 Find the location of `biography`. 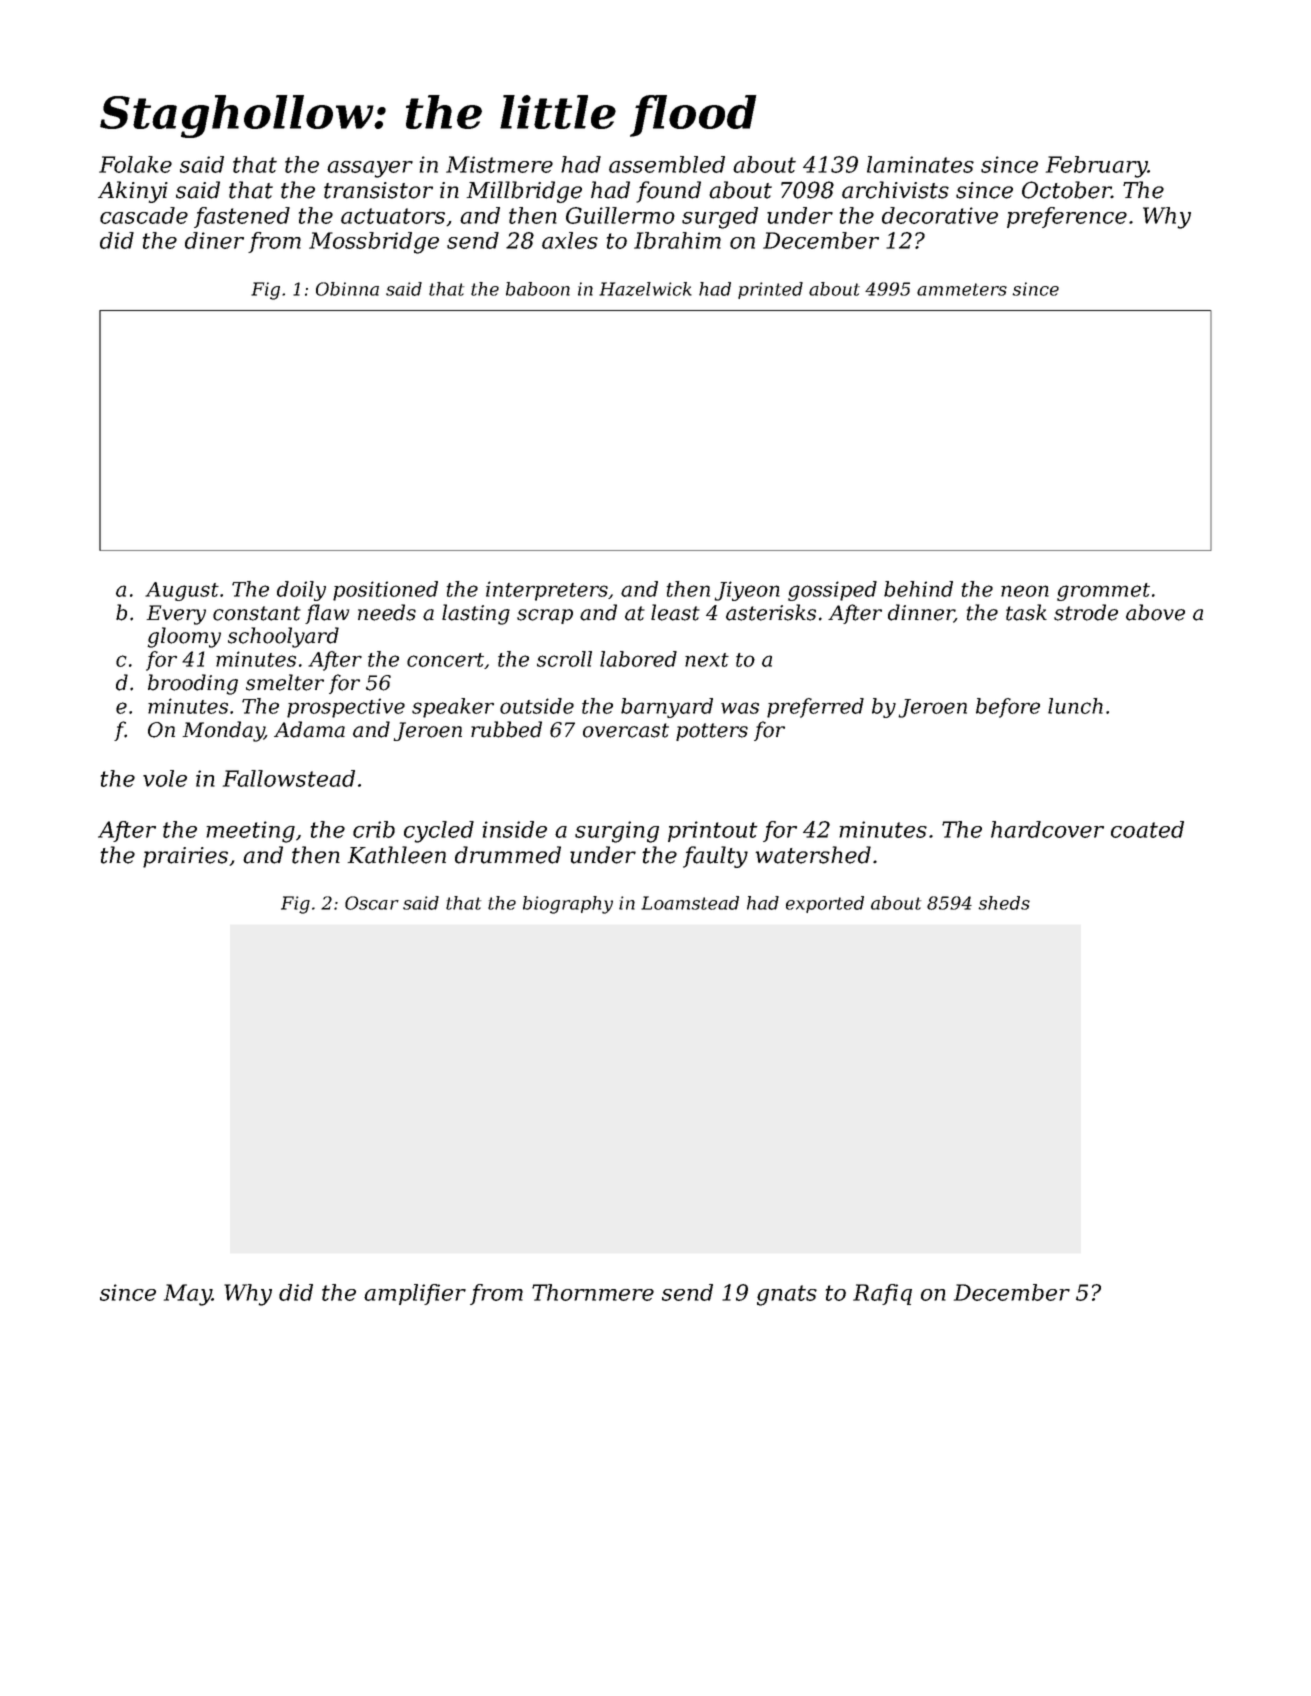

biography is located at coordinates (568, 905).
